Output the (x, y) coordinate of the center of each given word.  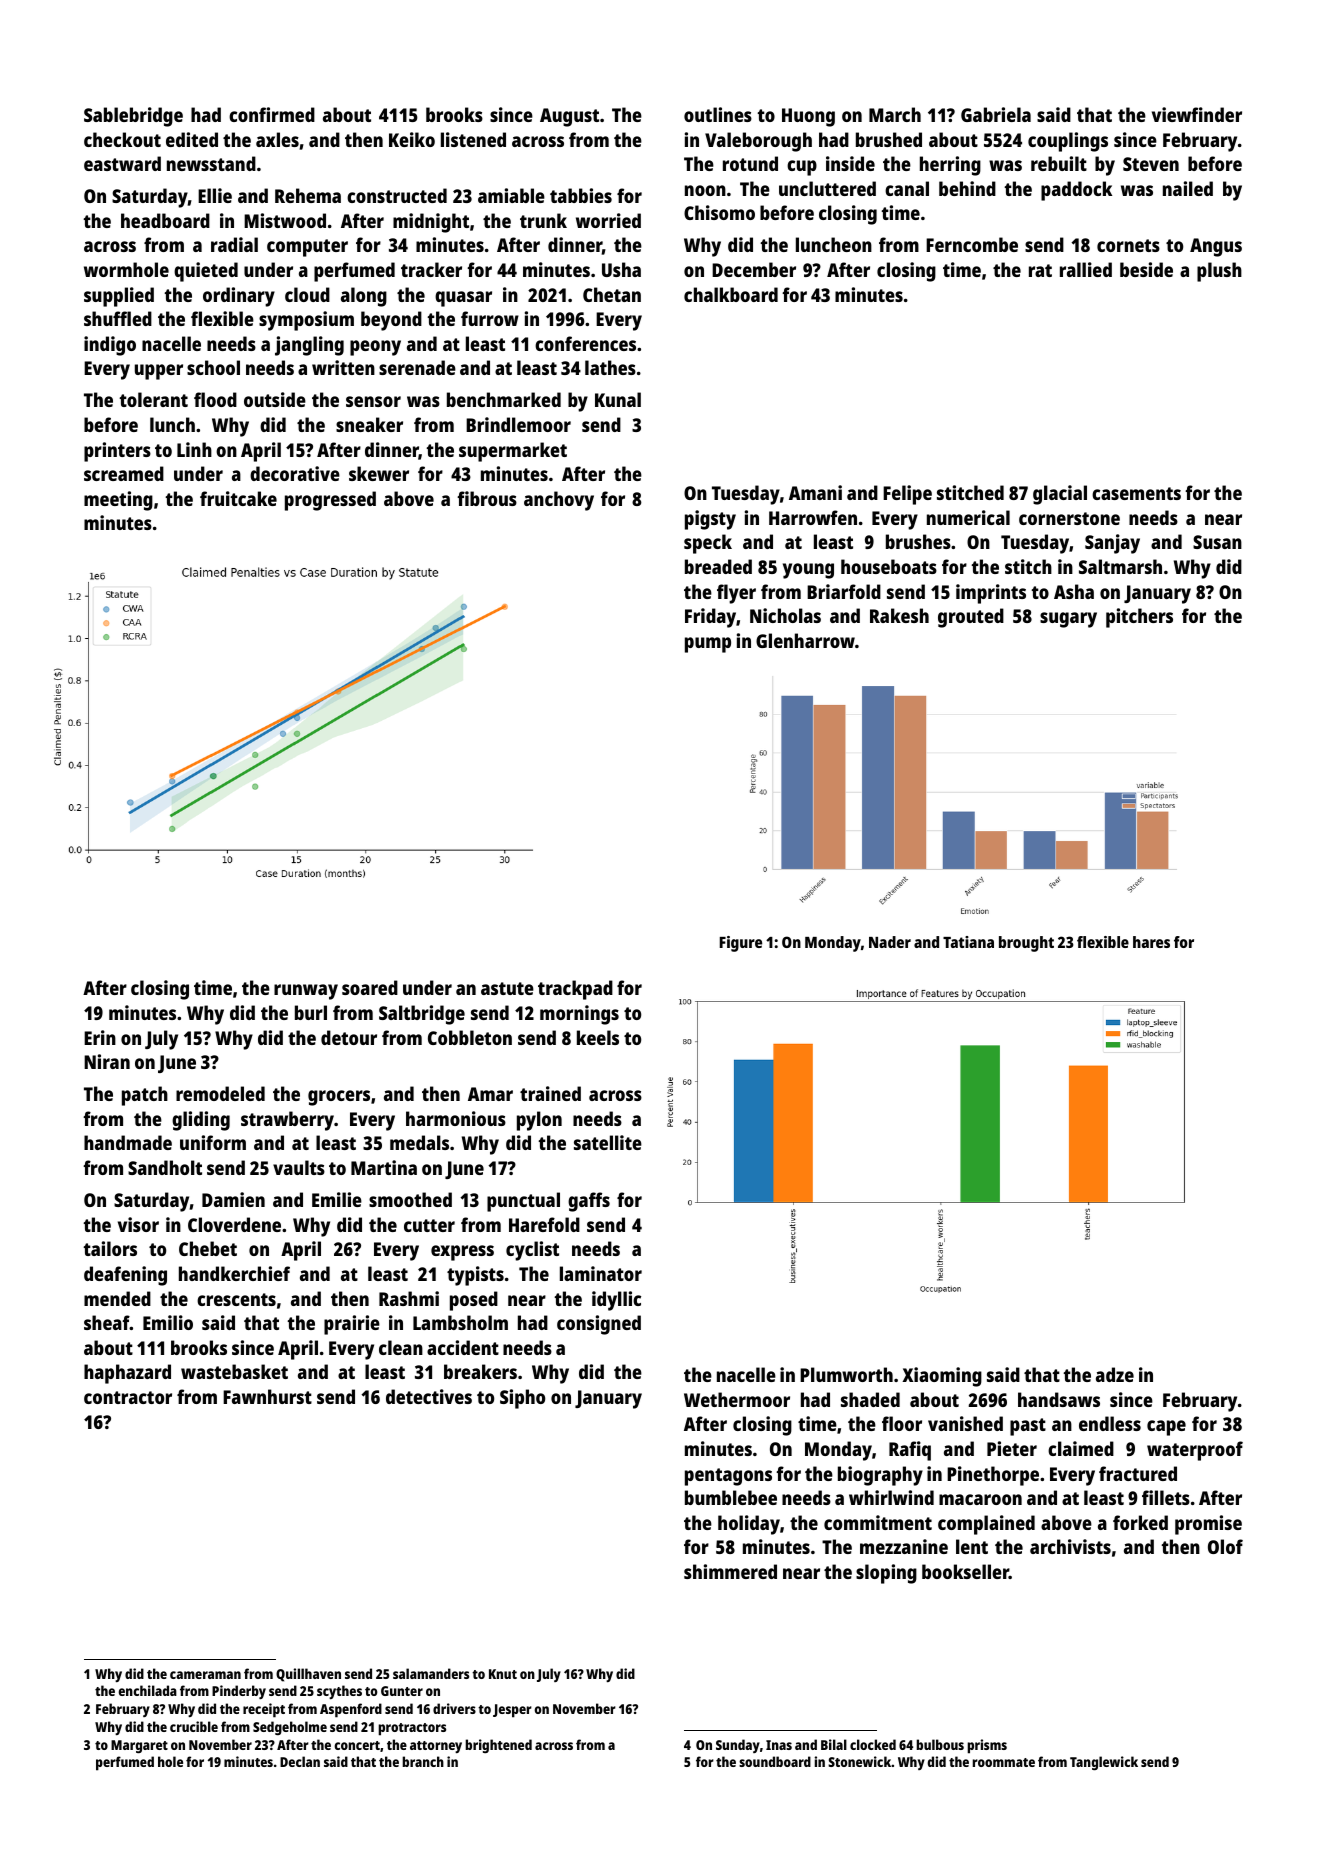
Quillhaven (308, 1675)
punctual (523, 1202)
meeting (118, 501)
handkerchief (234, 1273)
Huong (808, 117)
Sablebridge (133, 117)
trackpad (575, 990)
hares (1151, 942)
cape (1166, 1428)
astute (507, 988)
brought (1026, 944)
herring (950, 166)
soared (370, 987)
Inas (779, 1745)
